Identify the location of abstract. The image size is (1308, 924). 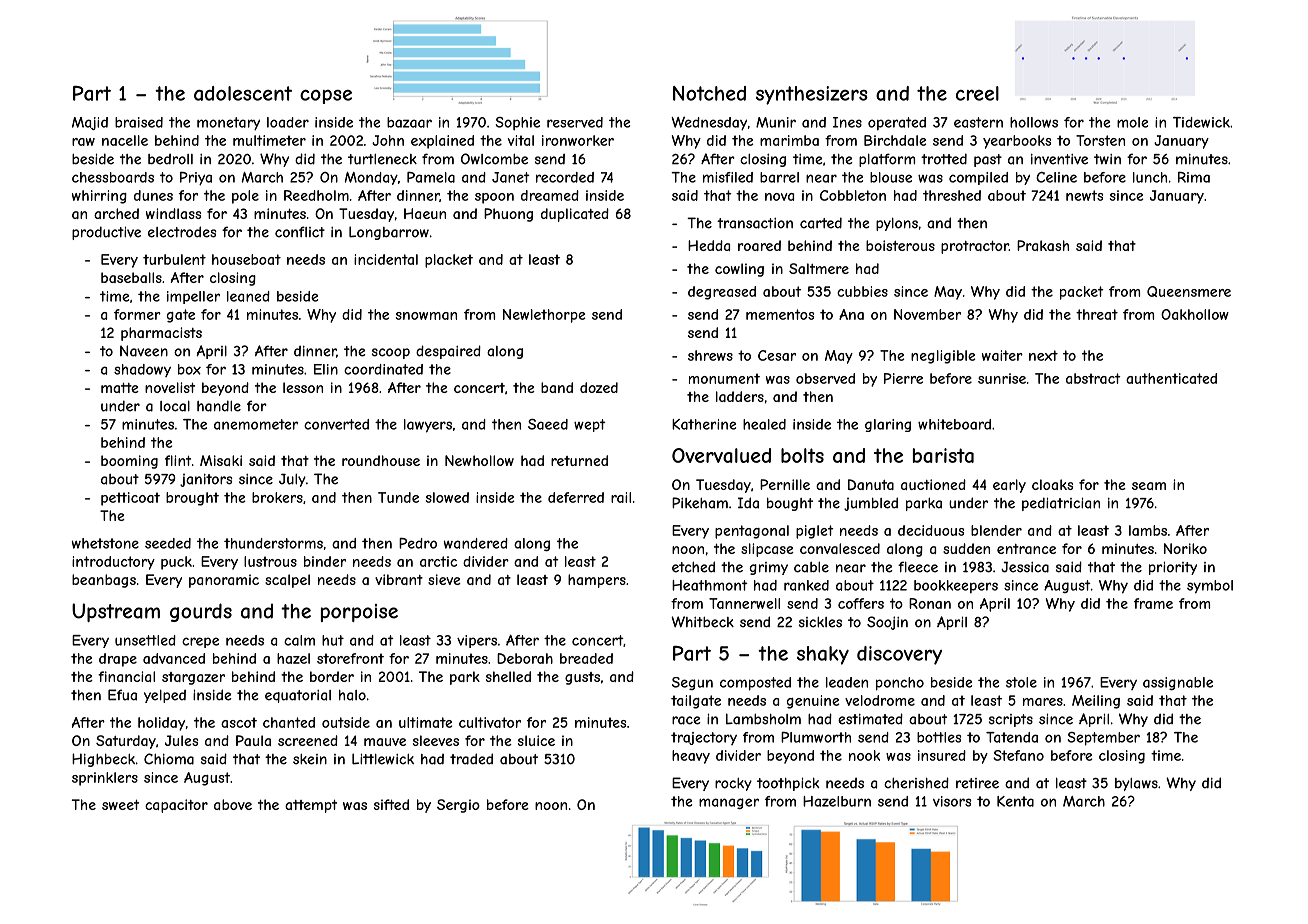
(1093, 378).
